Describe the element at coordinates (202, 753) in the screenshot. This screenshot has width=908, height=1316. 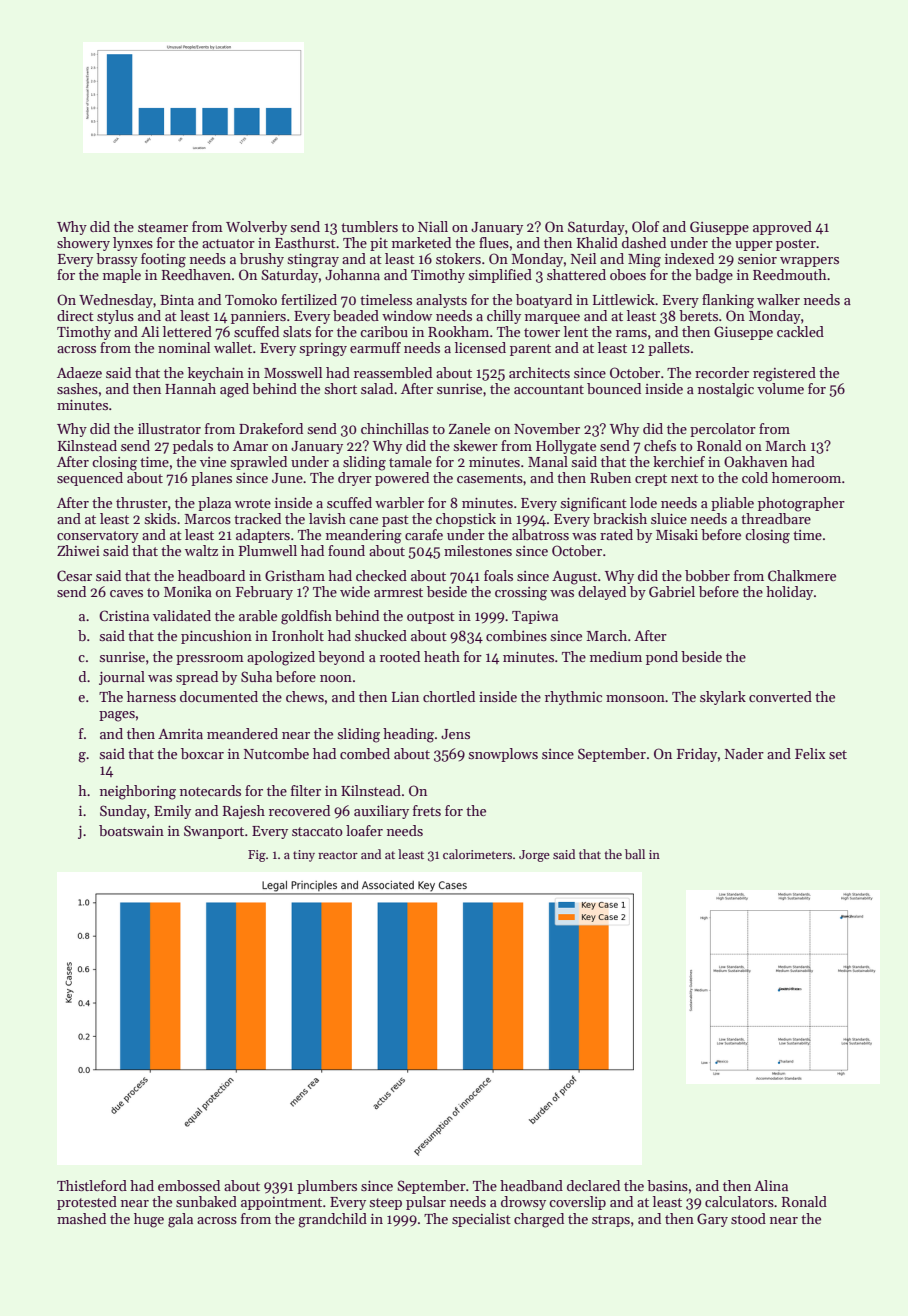
I see `boxcar` at that location.
